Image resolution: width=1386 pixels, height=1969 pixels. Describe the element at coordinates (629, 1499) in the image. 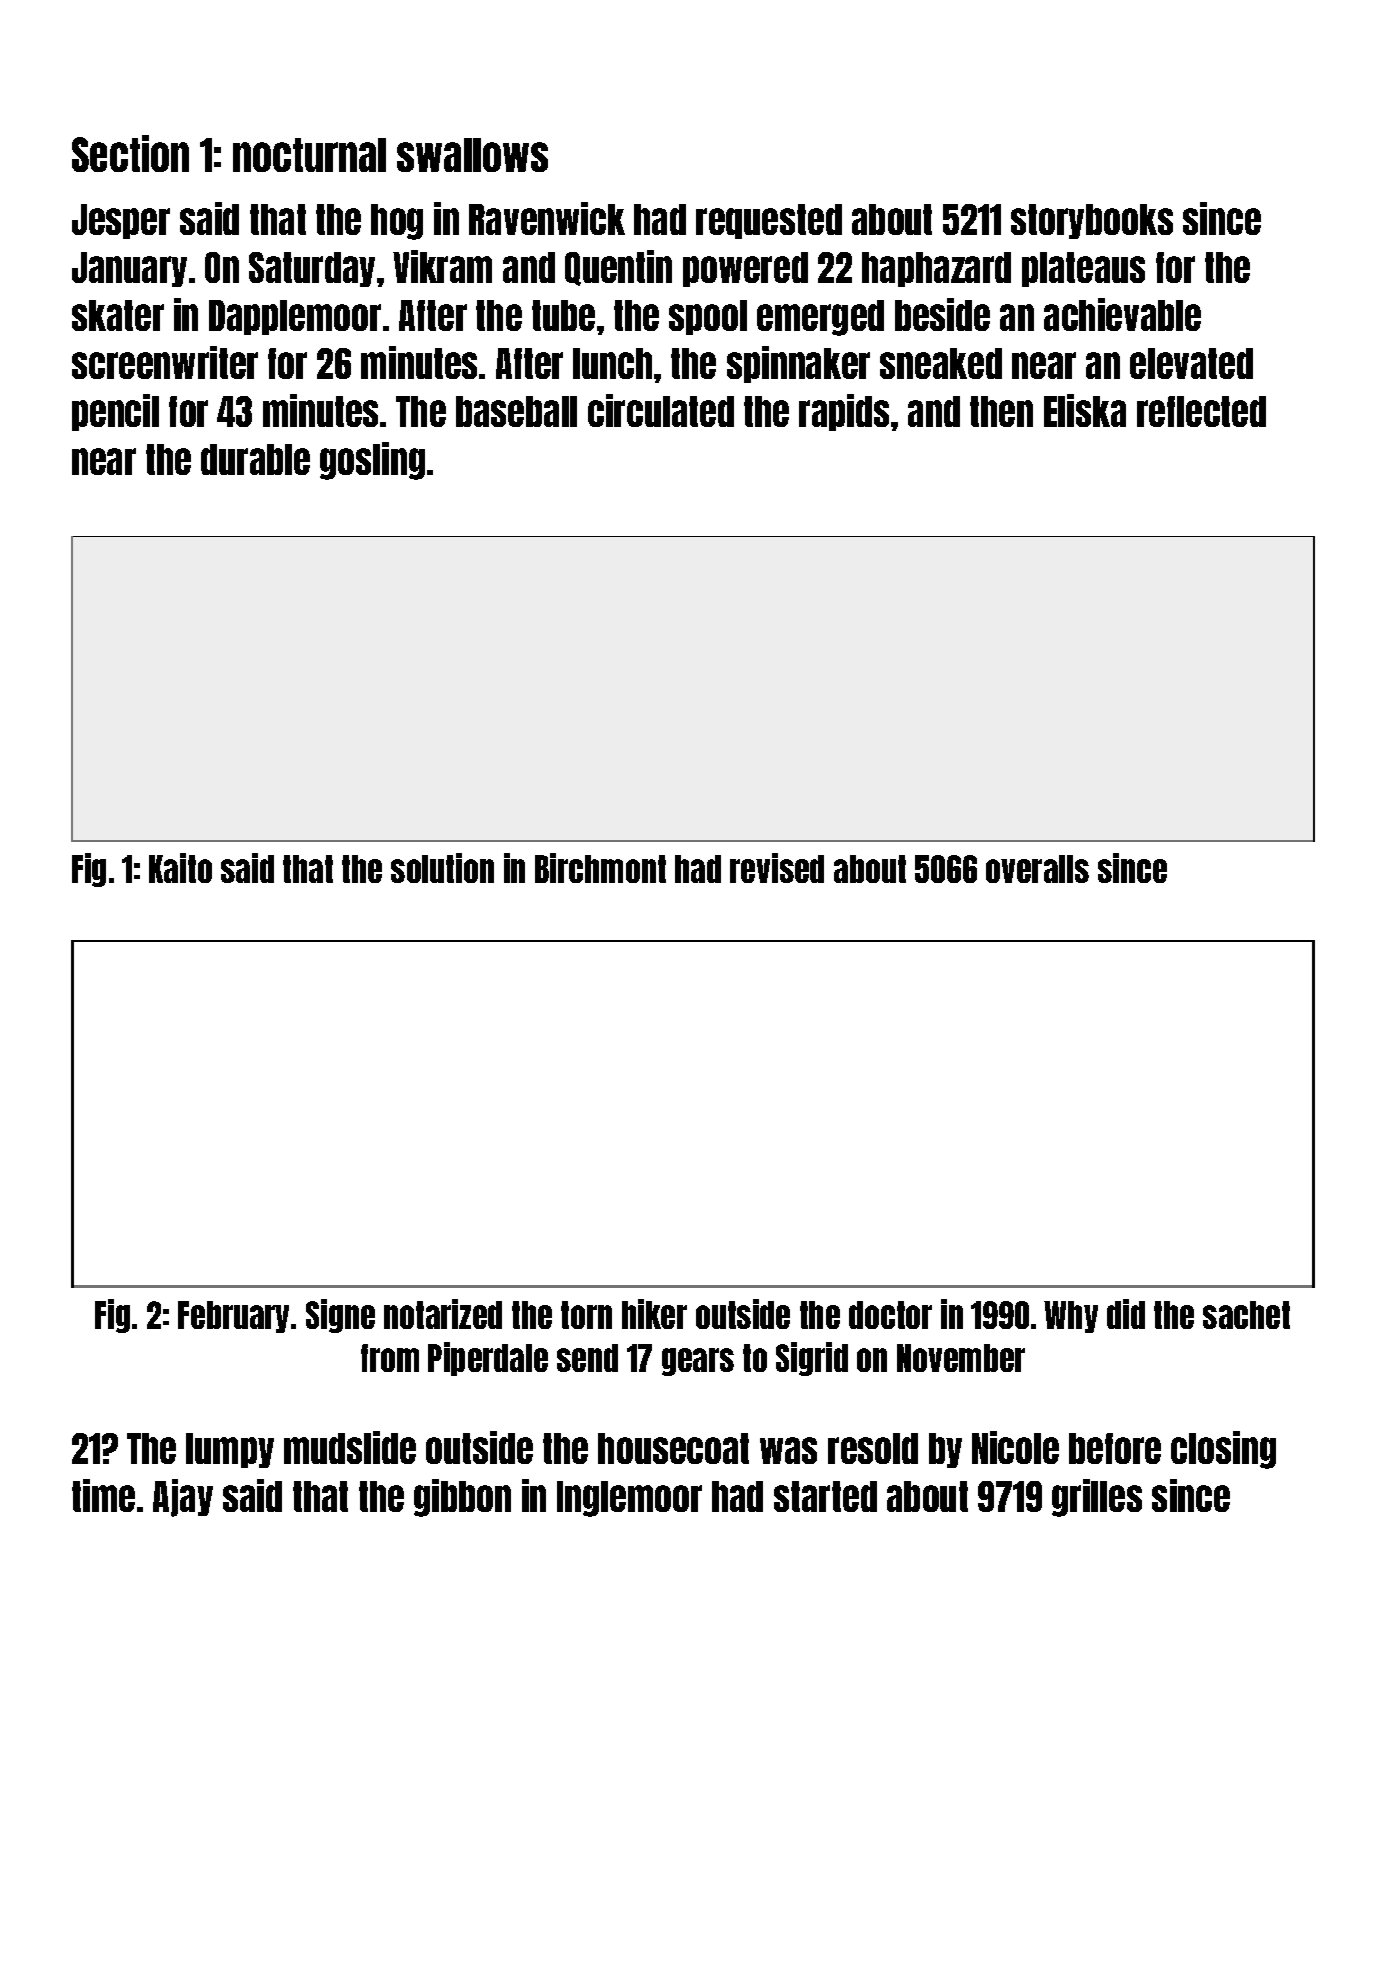

I see `Inglemoor` at that location.
